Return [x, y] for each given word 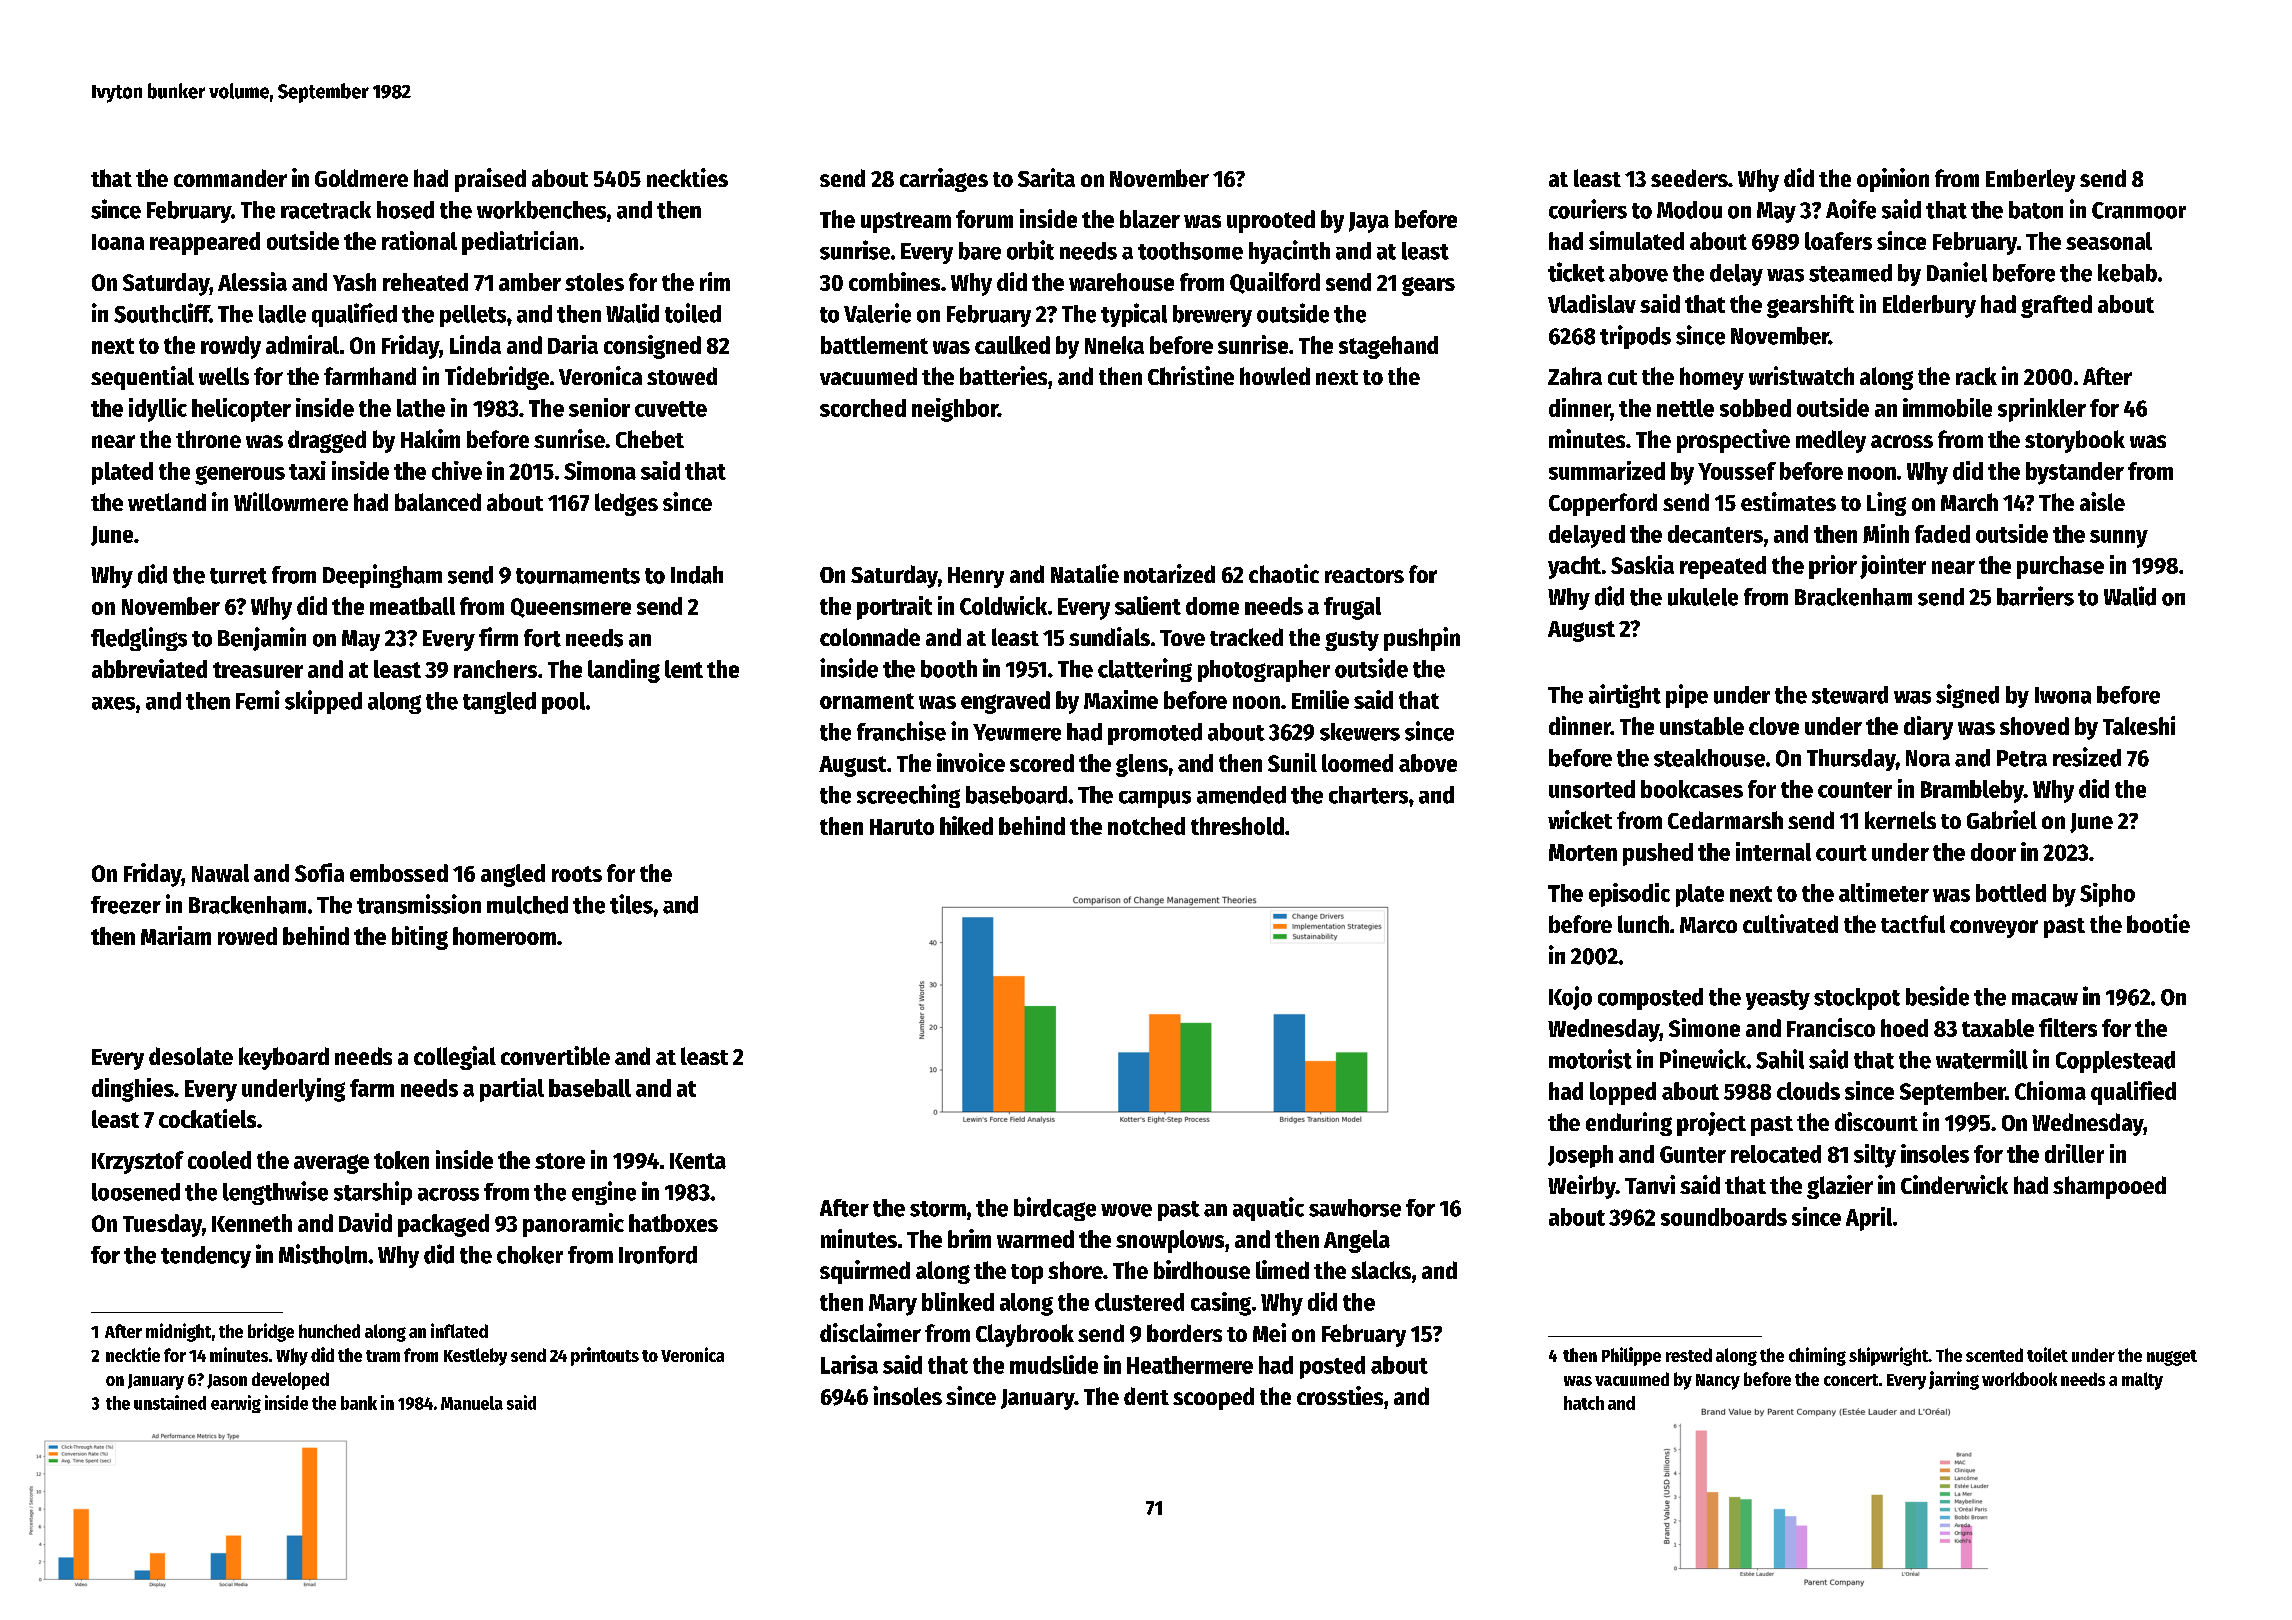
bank [359, 1403]
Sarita [1046, 177]
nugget [2172, 1358]
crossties [1340, 1395]
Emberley [2030, 180]
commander [230, 178]
